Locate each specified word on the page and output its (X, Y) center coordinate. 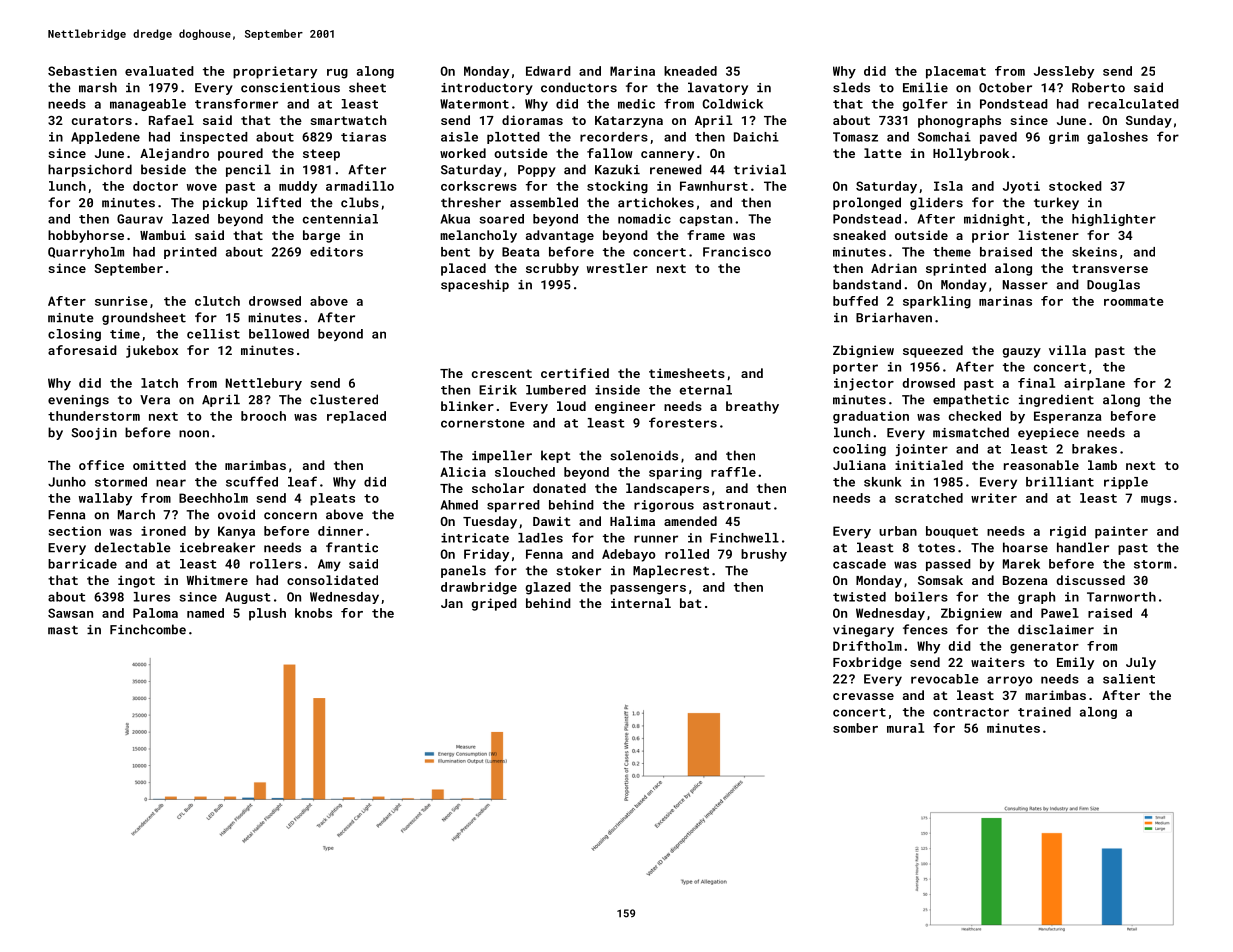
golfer (925, 105)
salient (1129, 679)
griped (494, 604)
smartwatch (348, 120)
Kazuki (617, 169)
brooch (263, 416)
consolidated (332, 580)
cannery (667, 156)
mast (63, 630)
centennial (340, 219)
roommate (1134, 301)
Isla (948, 186)
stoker (578, 570)
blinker (467, 406)
